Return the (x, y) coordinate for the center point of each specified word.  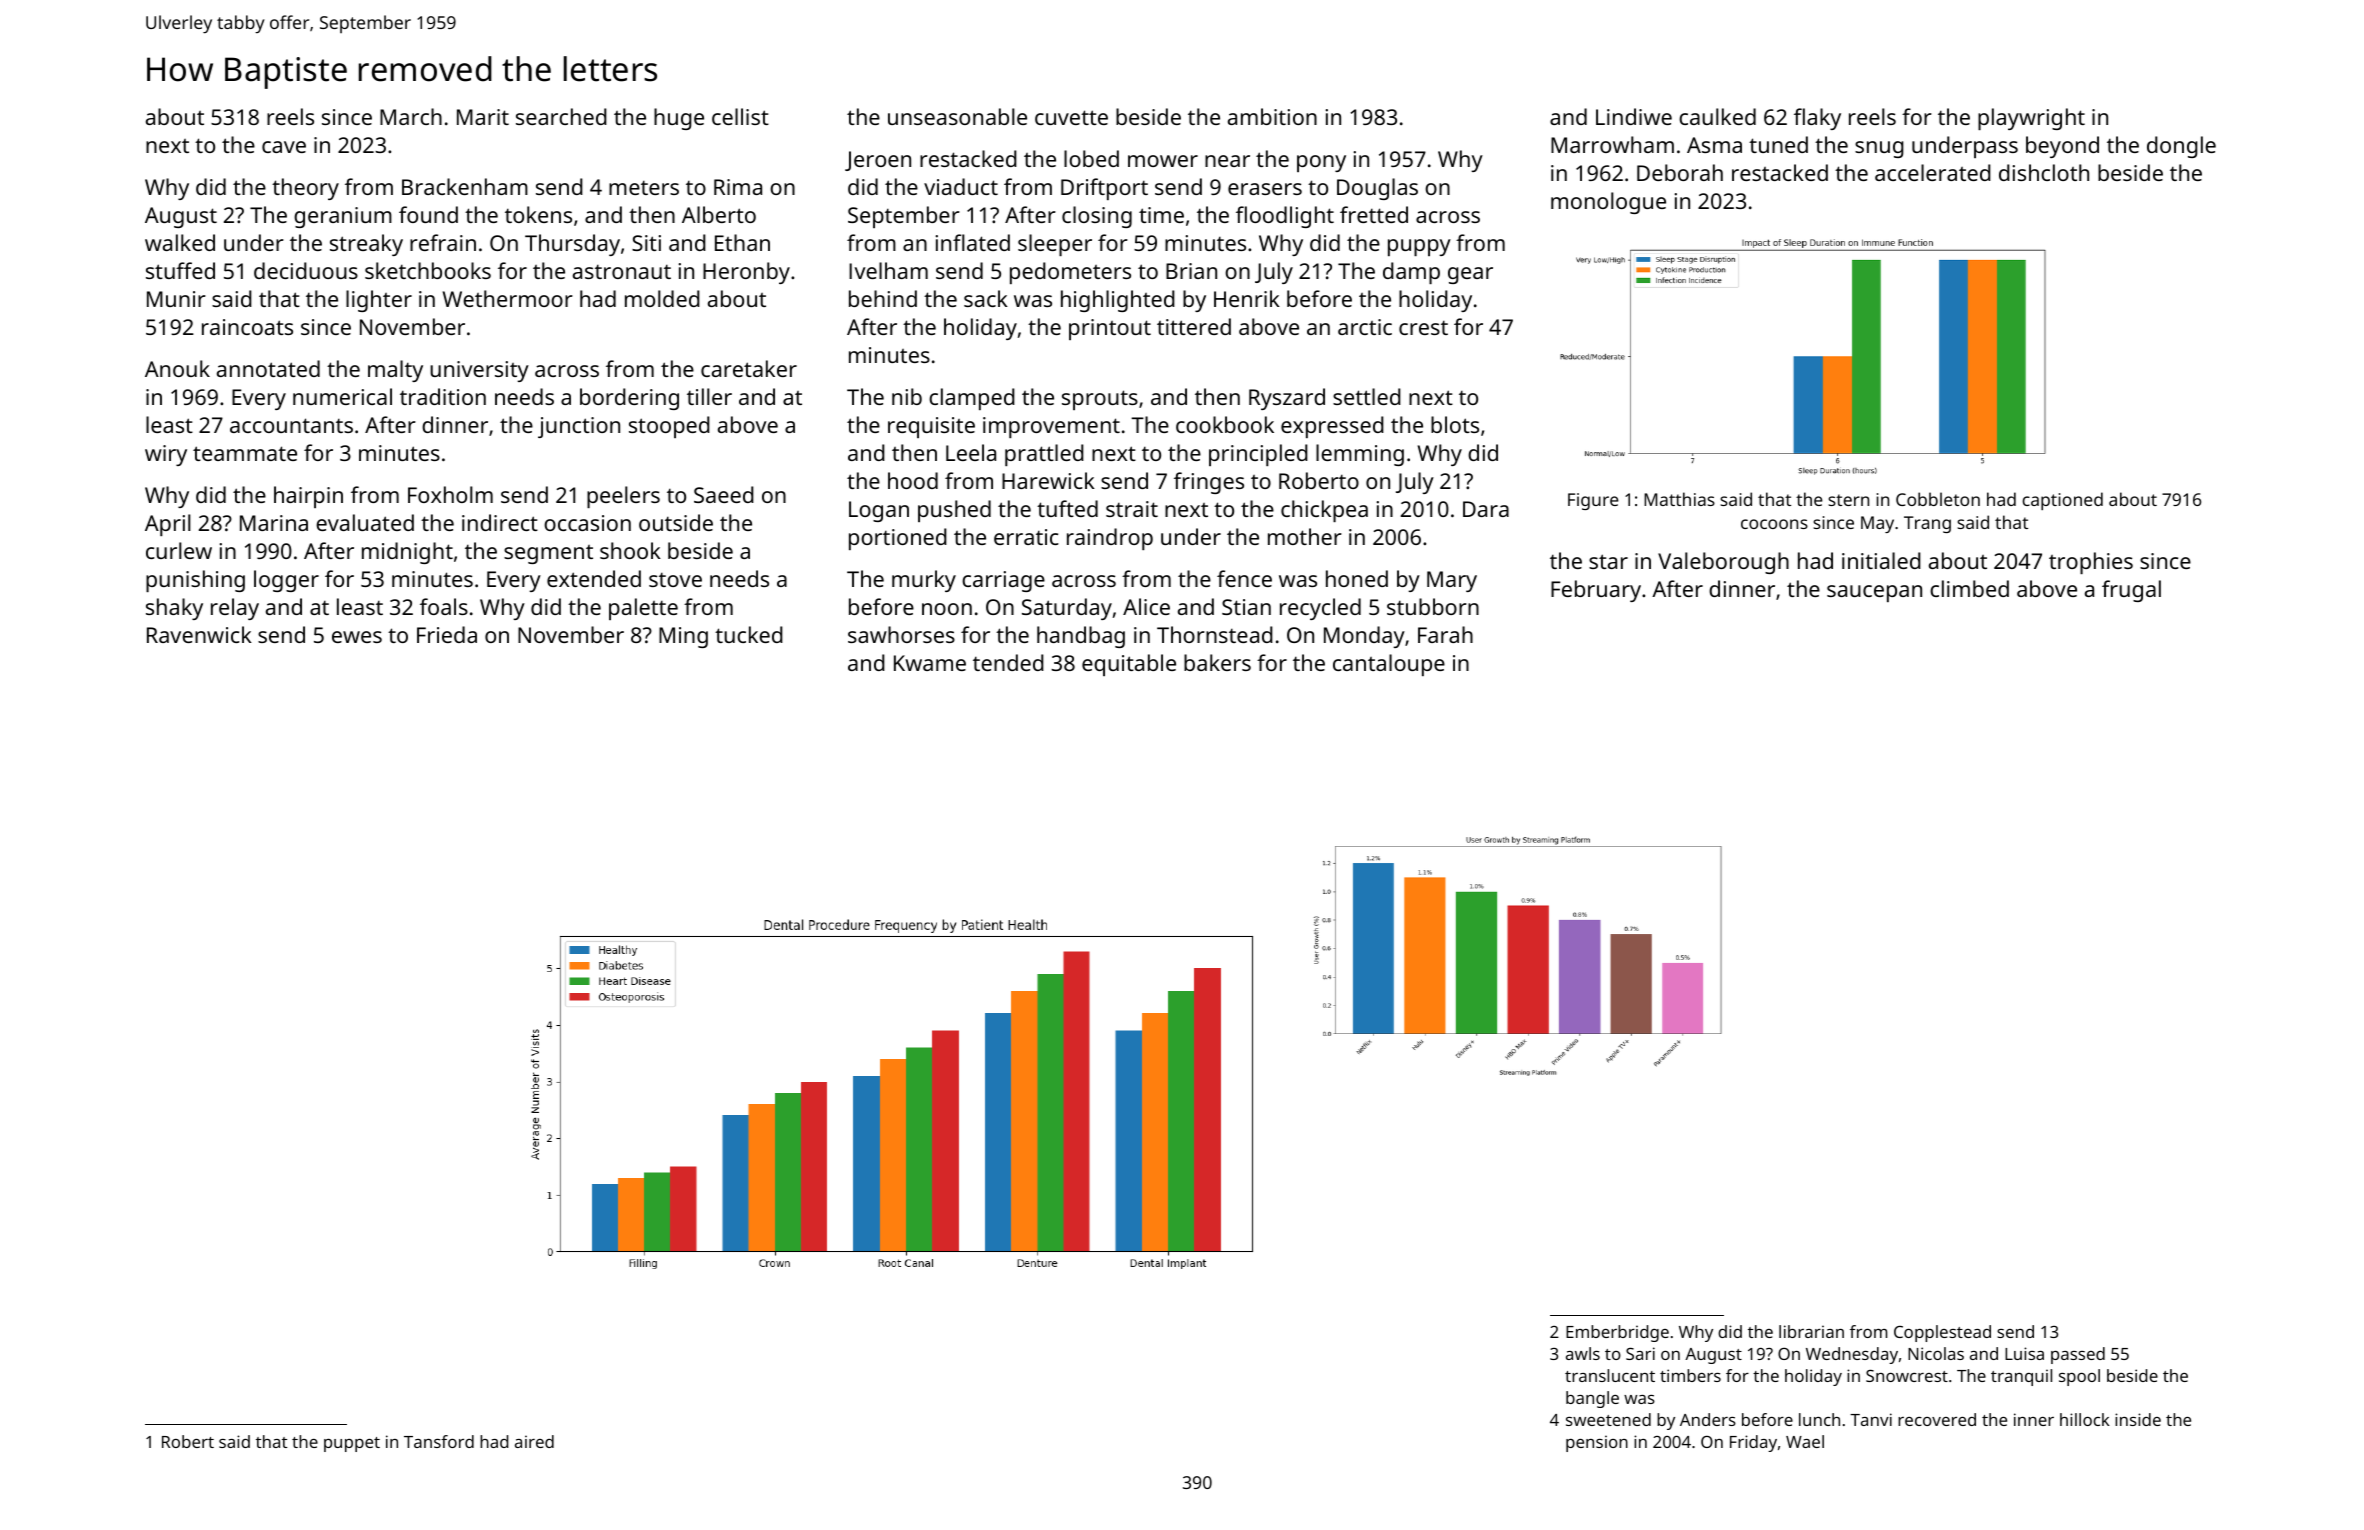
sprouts (1100, 400)
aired (534, 1441)
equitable (1129, 665)
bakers (1217, 662)
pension (1597, 1443)
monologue (1608, 203)
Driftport (1104, 189)
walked (180, 242)
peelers (623, 497)
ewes (357, 637)
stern (1848, 500)
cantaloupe (1389, 665)
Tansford (439, 1441)
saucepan (1874, 593)
